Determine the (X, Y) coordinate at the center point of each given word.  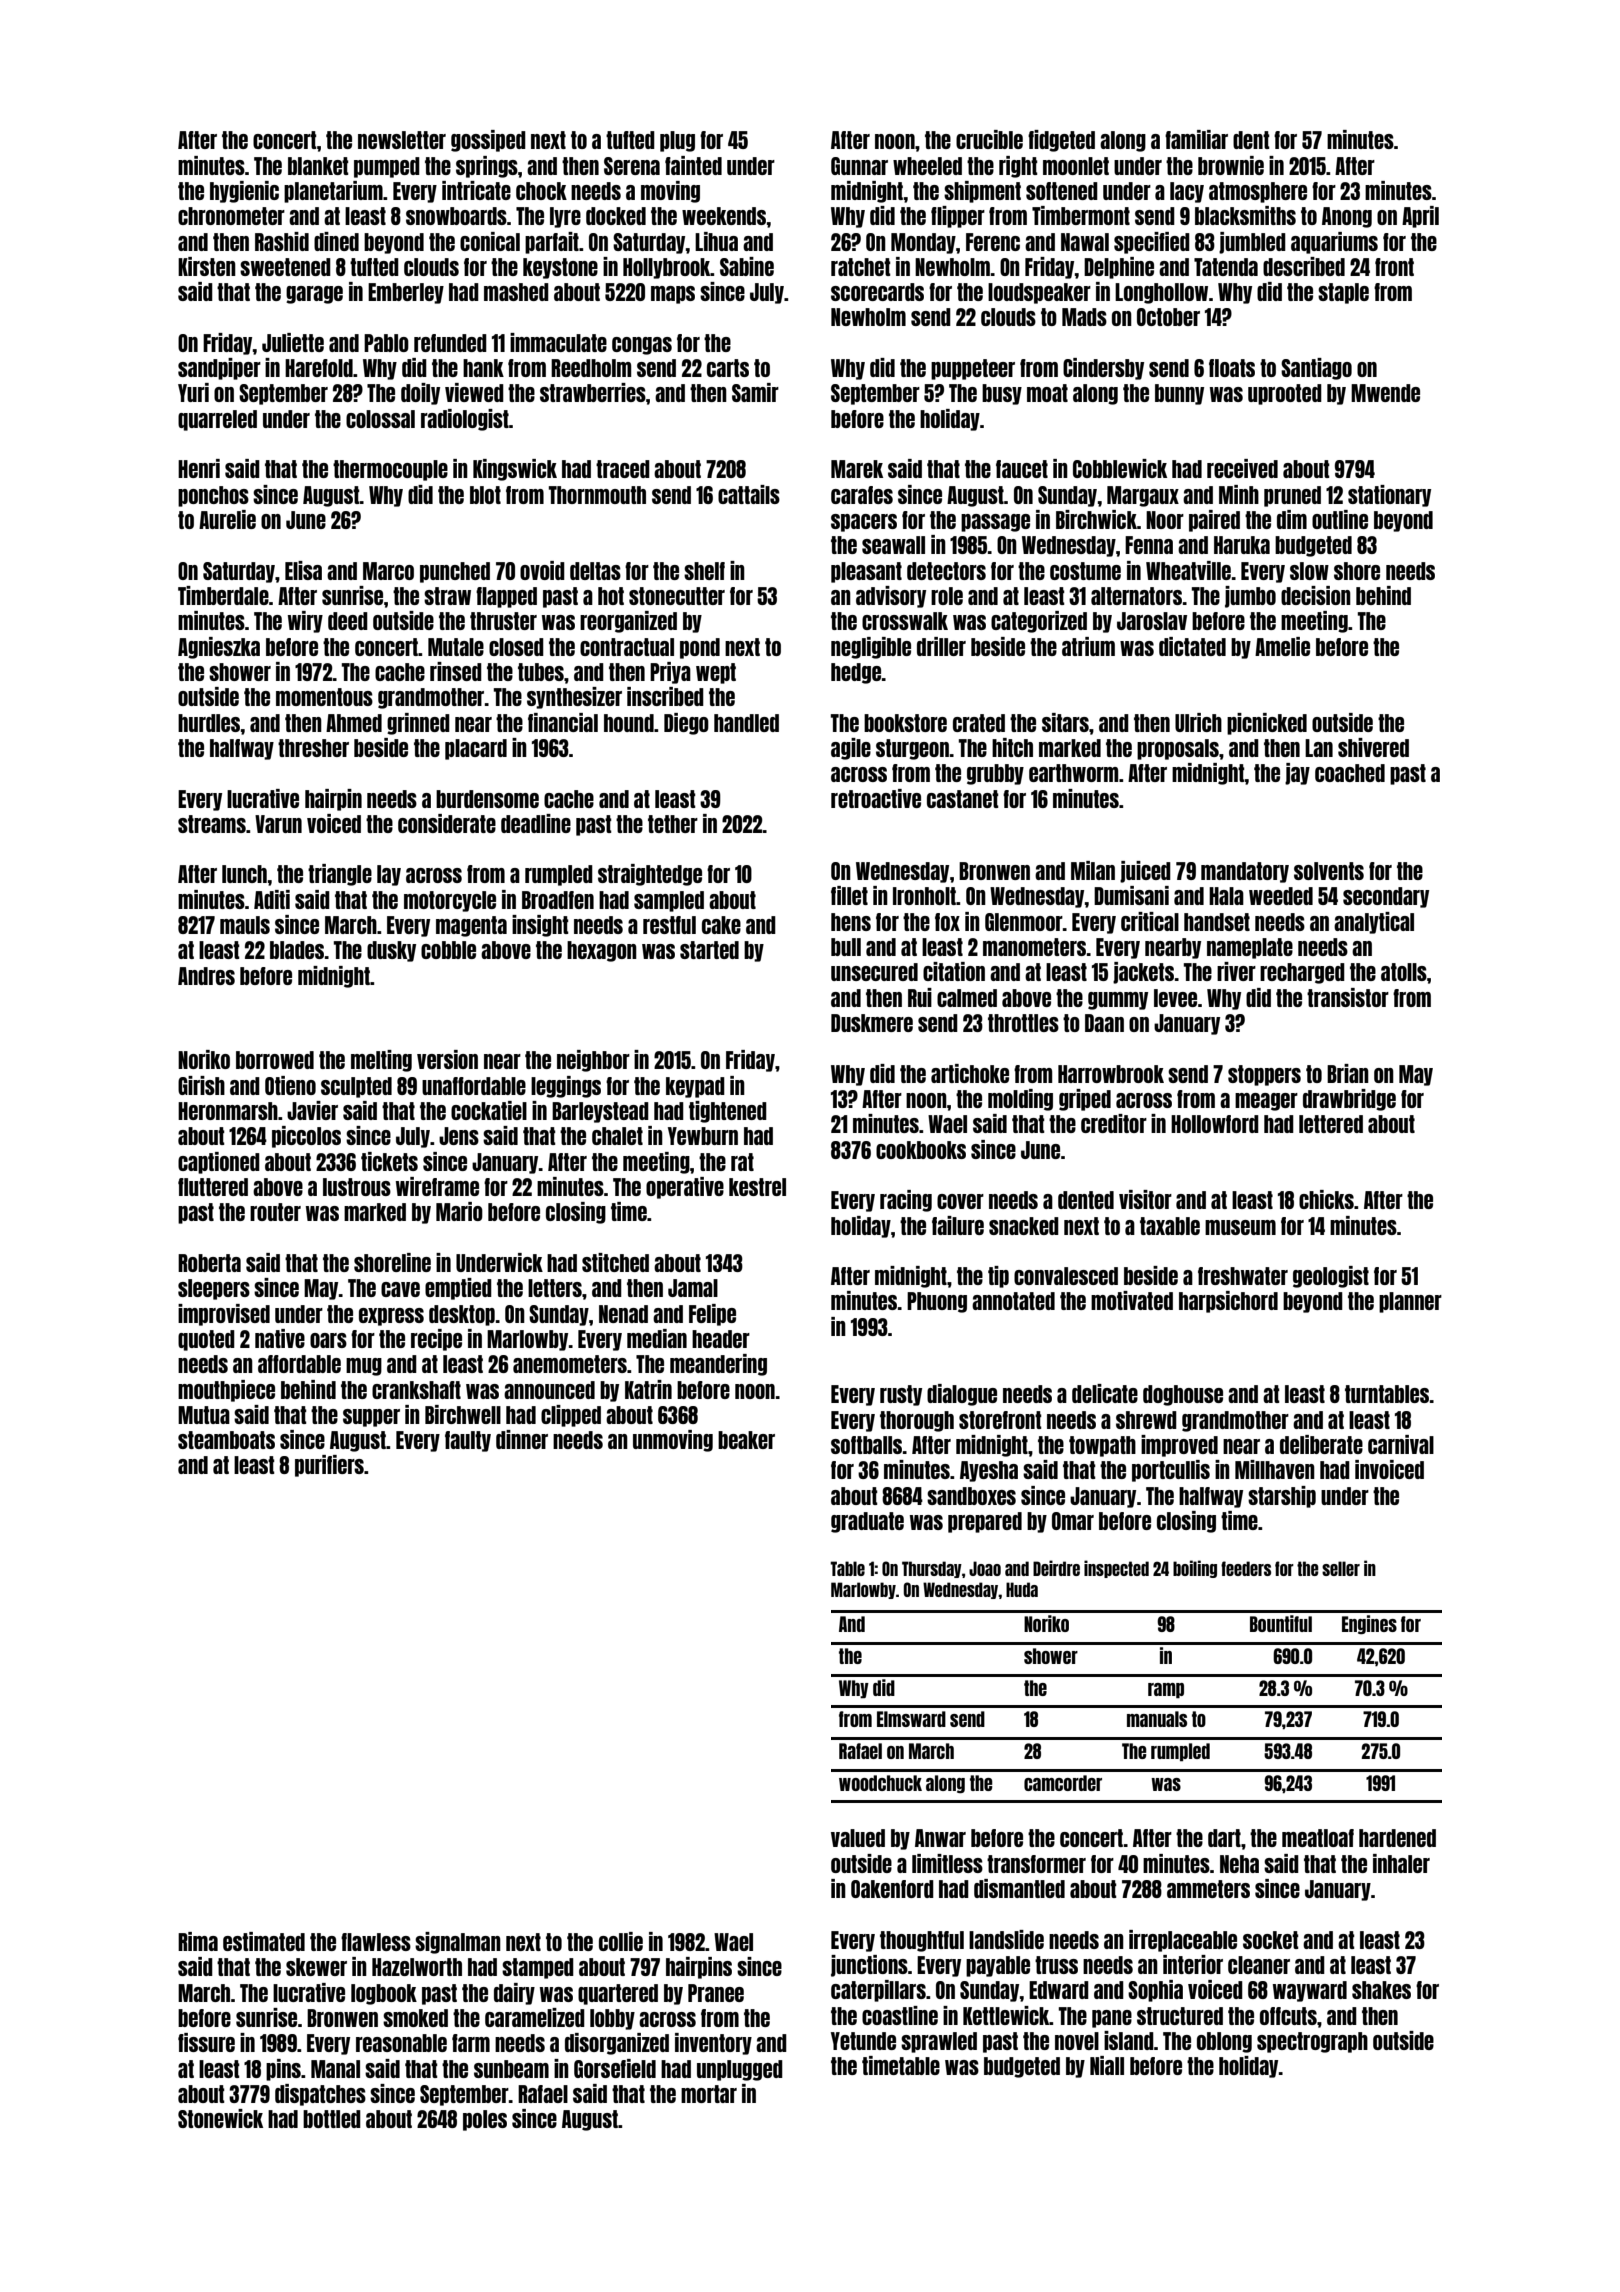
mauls (245, 925)
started (709, 950)
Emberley (406, 293)
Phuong (937, 1302)
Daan (1104, 1023)
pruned (1292, 496)
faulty (468, 1441)
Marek (857, 469)
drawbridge (1349, 1100)
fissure (206, 2042)
